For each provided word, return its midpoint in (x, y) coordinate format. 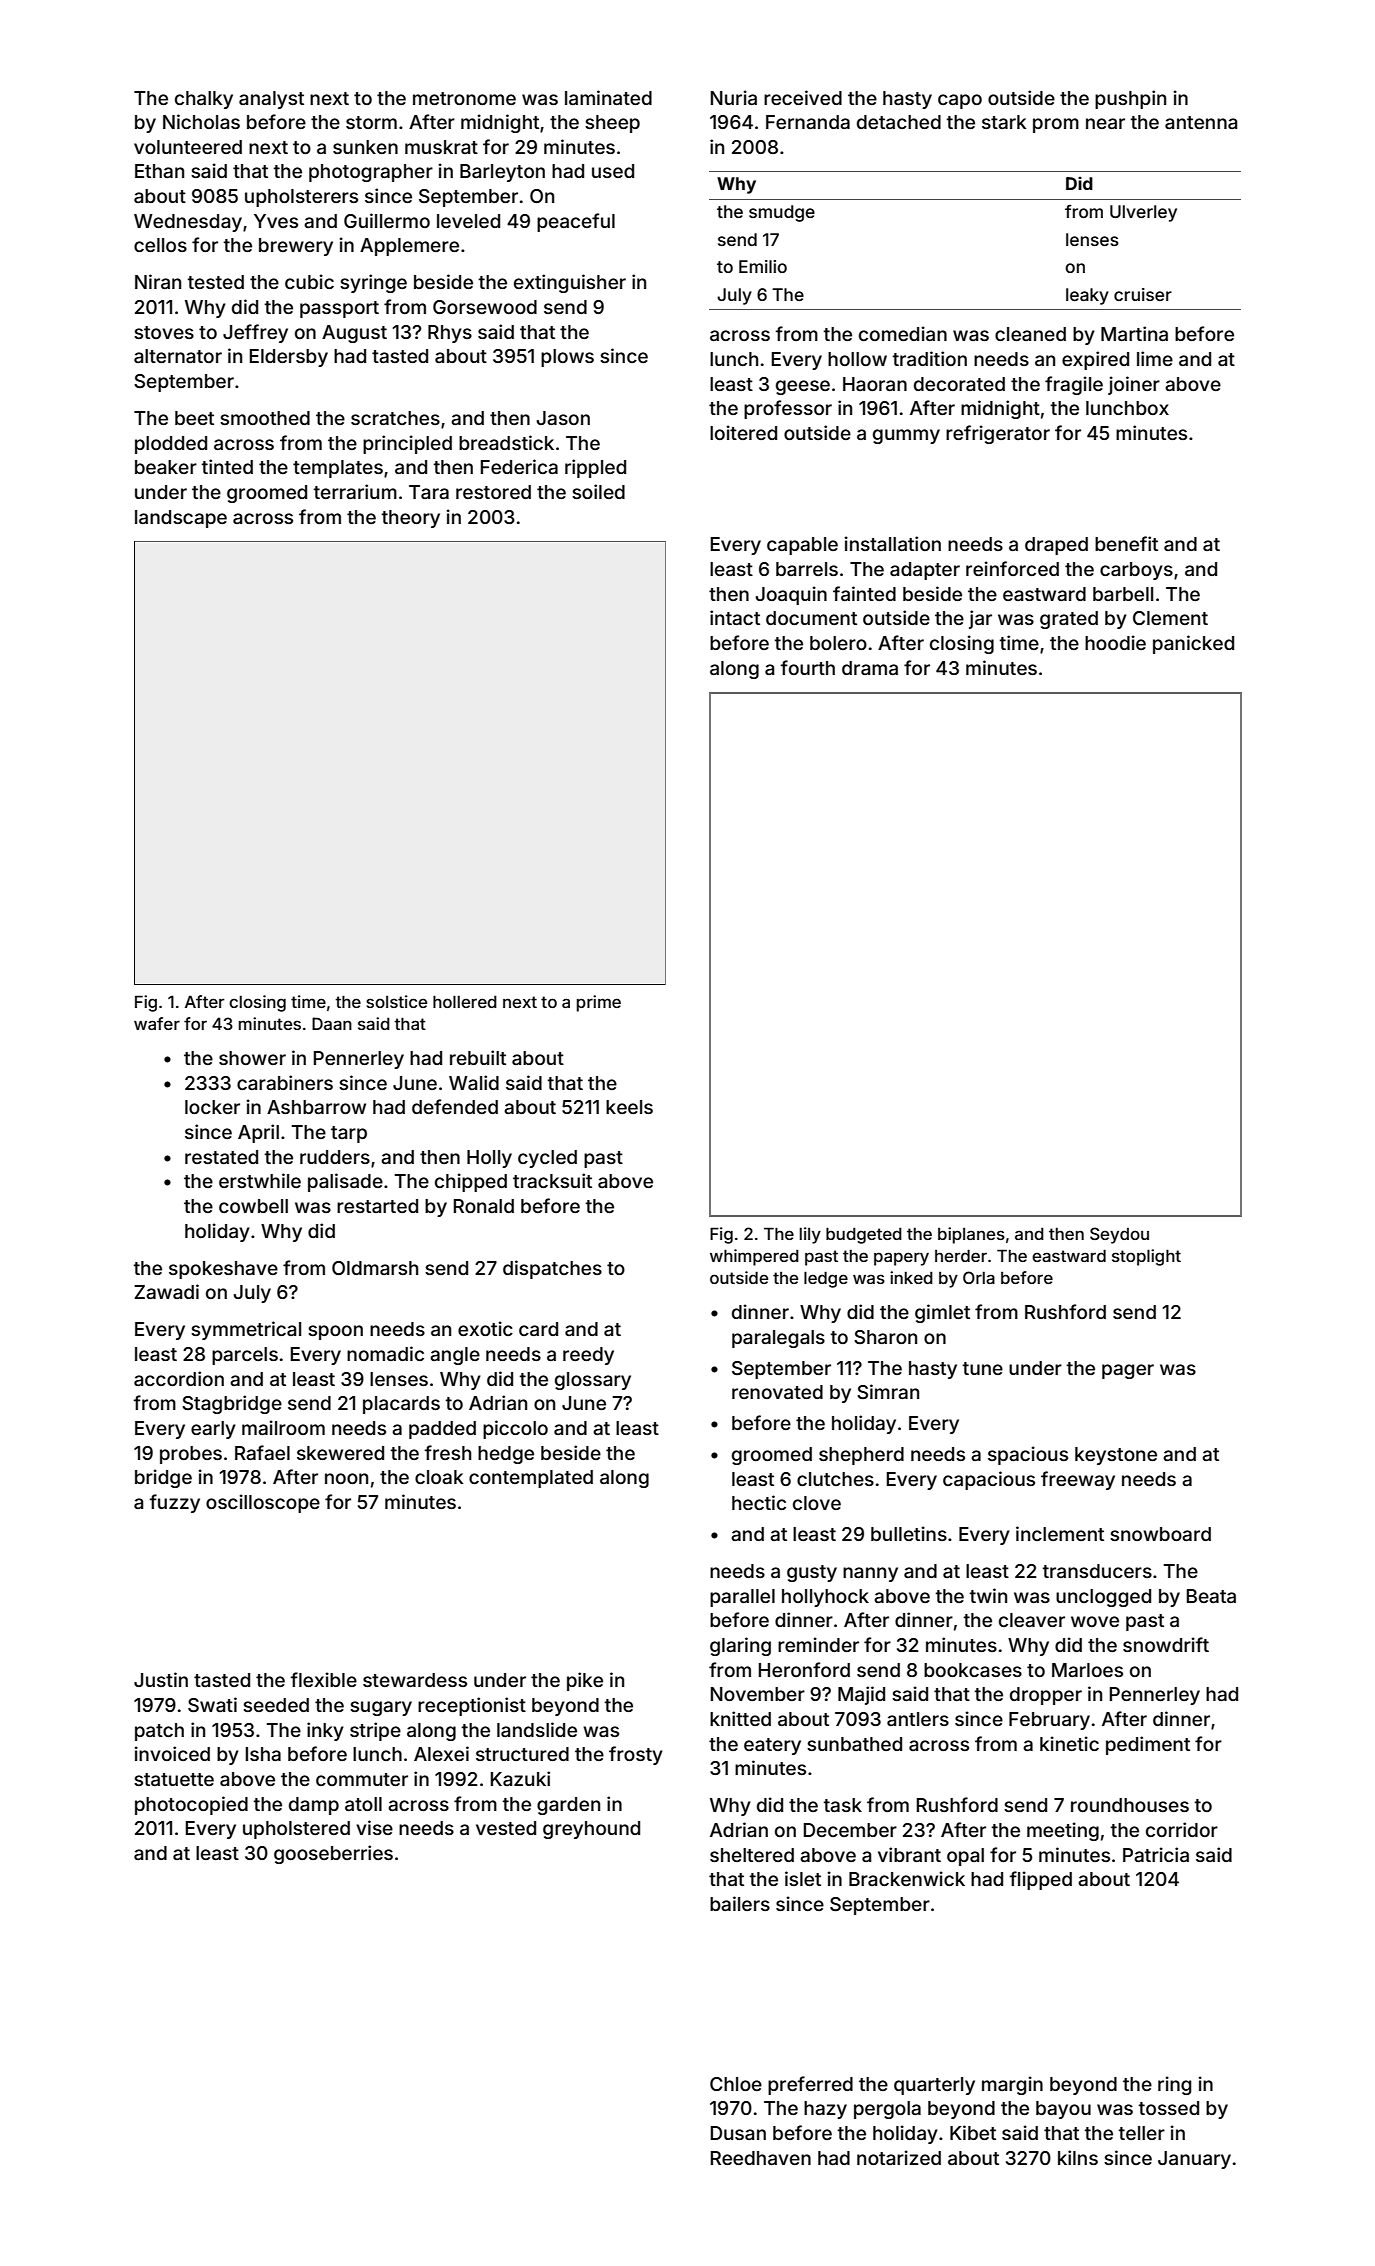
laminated (608, 97)
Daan (332, 1023)
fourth (808, 667)
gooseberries (333, 1854)
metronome (464, 98)
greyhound (591, 1830)
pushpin (1130, 99)
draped (1056, 546)
